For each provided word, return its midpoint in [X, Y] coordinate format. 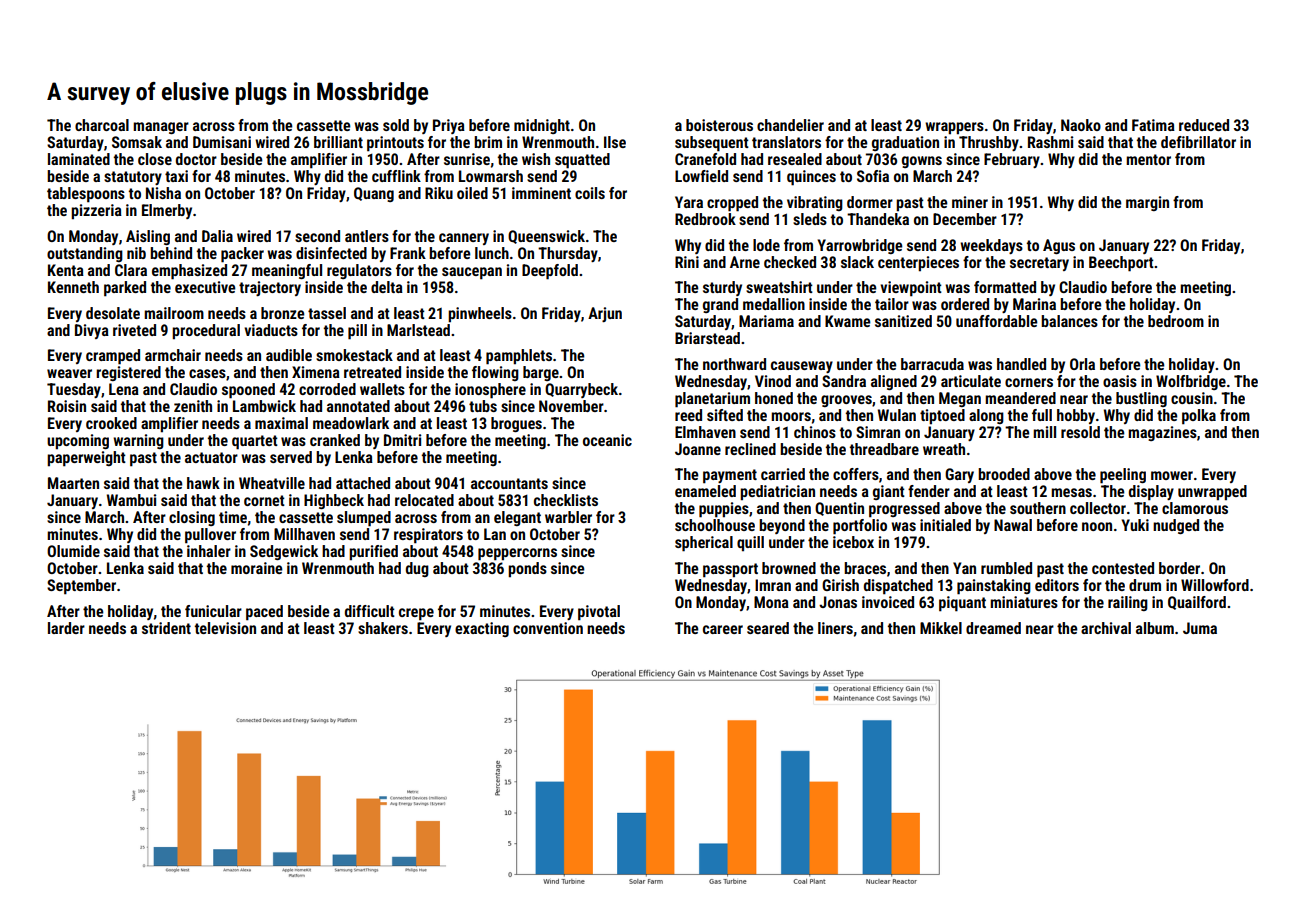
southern [1038, 508]
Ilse [615, 142]
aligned [894, 382]
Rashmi [1050, 142]
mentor [1148, 159]
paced [264, 613]
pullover [210, 536]
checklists [566, 500]
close [155, 159]
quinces [811, 178]
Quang [374, 194]
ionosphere [490, 391]
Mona [771, 602]
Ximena [316, 372]
